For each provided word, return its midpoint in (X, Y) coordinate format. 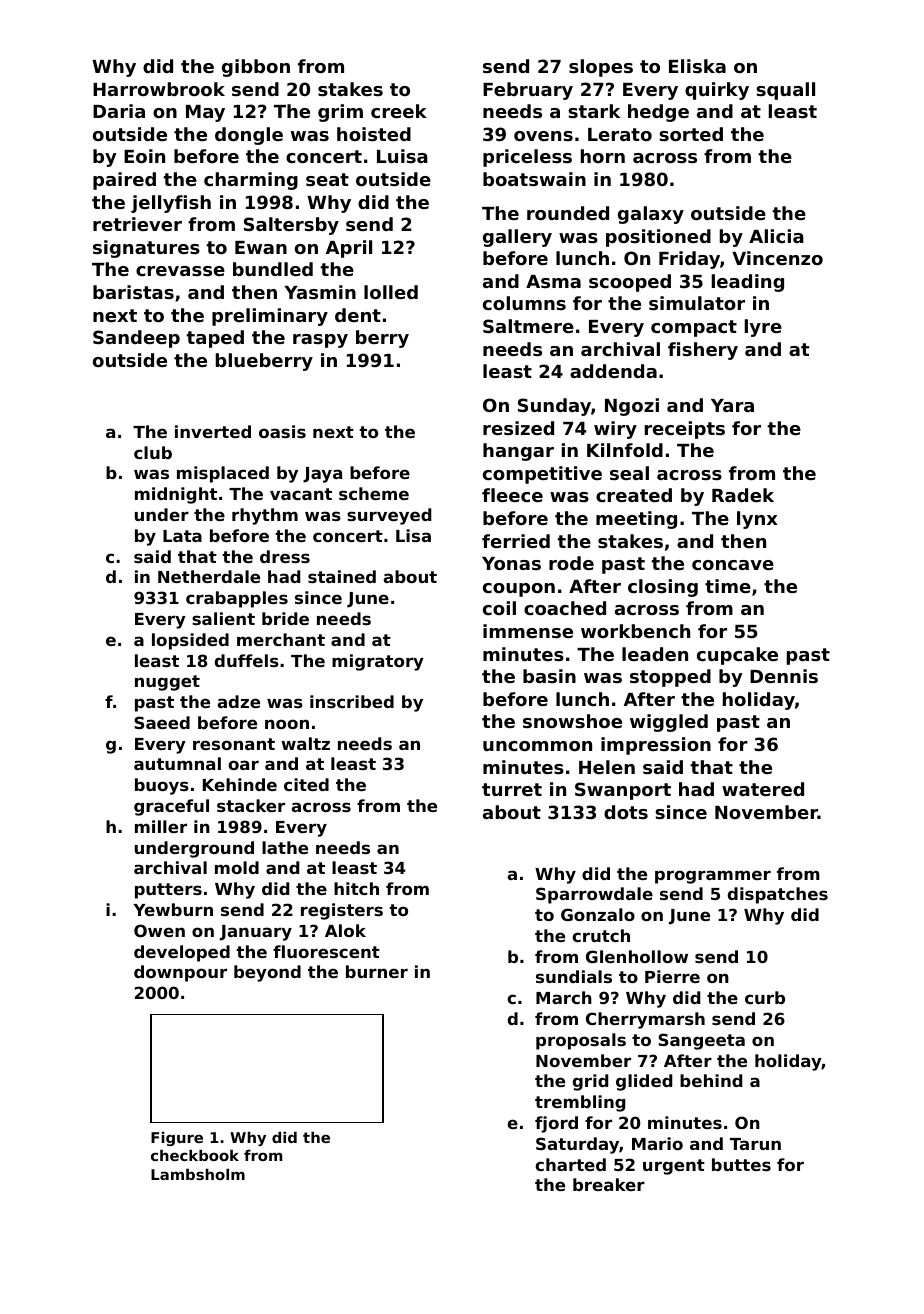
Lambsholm (198, 1174)
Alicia (776, 236)
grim (340, 113)
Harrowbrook (159, 89)
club (153, 452)
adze (239, 701)
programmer (713, 877)
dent (358, 315)
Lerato (620, 134)
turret (512, 789)
